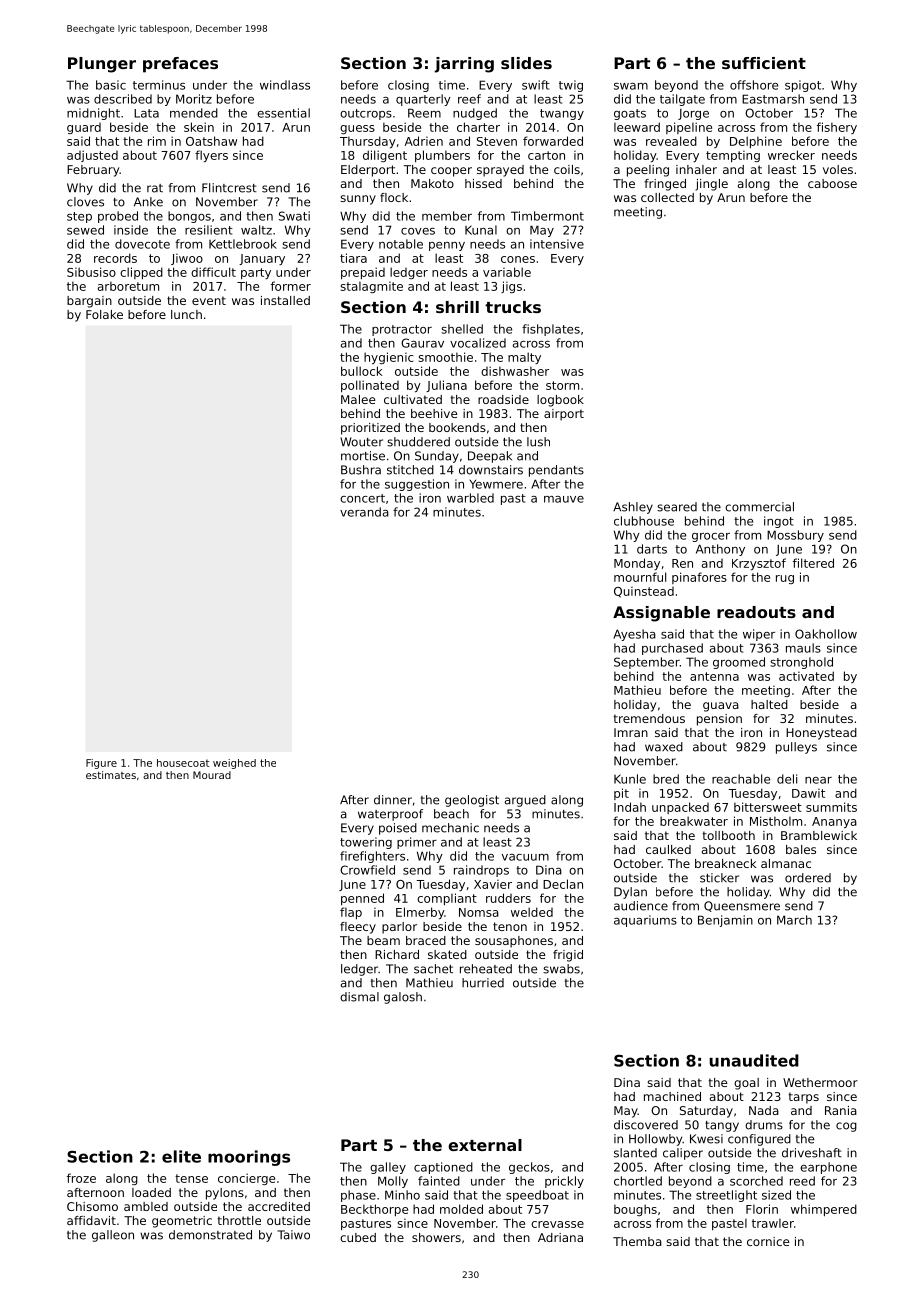 This screenshot has width=924, height=1308. What do you see at coordinates (551, 330) in the screenshot?
I see `fishplates` at bounding box center [551, 330].
